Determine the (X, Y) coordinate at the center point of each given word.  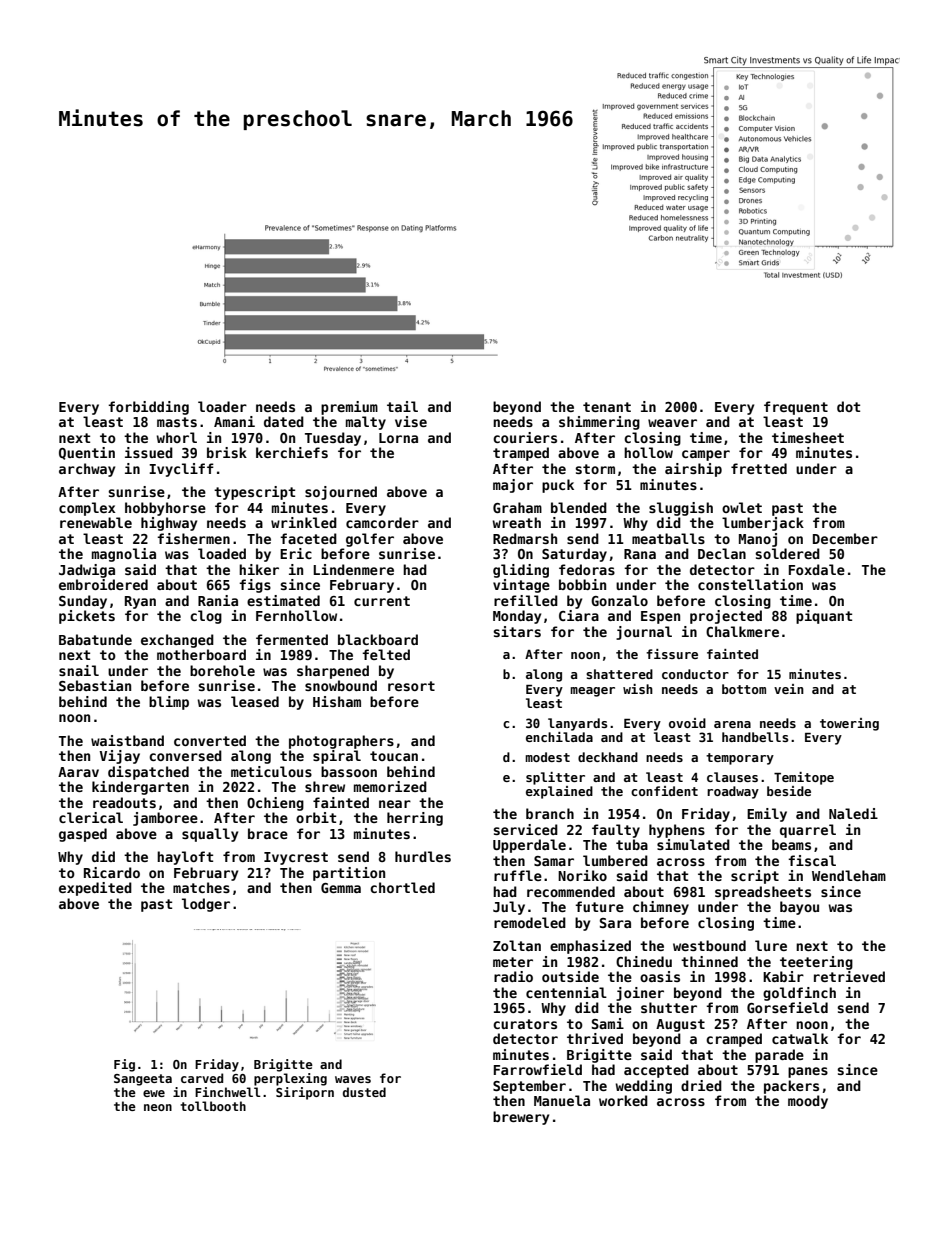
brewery (521, 1118)
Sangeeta (143, 1080)
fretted (759, 468)
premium (349, 408)
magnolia (124, 555)
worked (623, 1100)
